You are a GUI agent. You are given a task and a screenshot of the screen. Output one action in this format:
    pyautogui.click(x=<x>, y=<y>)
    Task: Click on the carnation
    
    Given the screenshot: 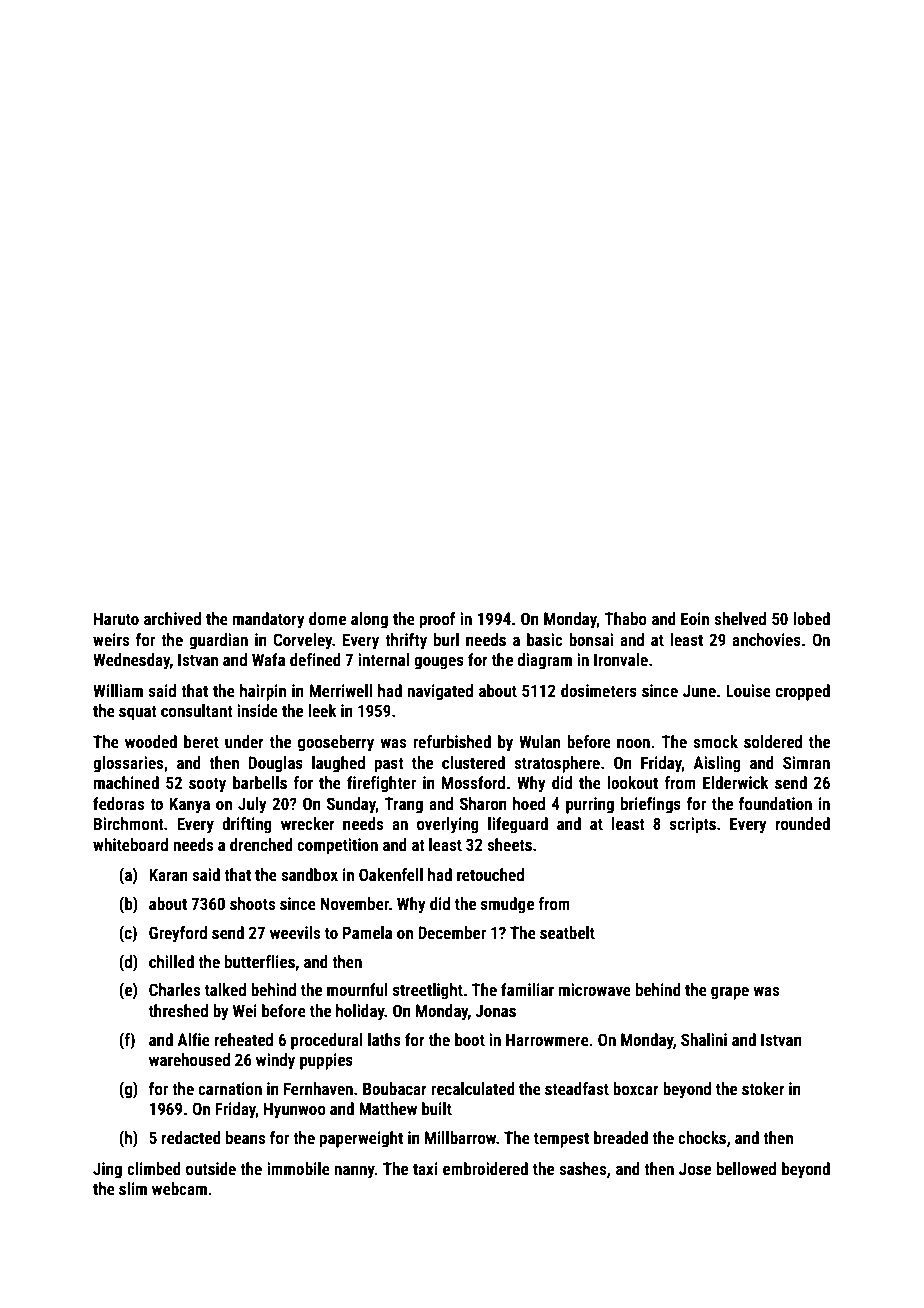 What is the action you would take?
    pyautogui.click(x=230, y=1088)
